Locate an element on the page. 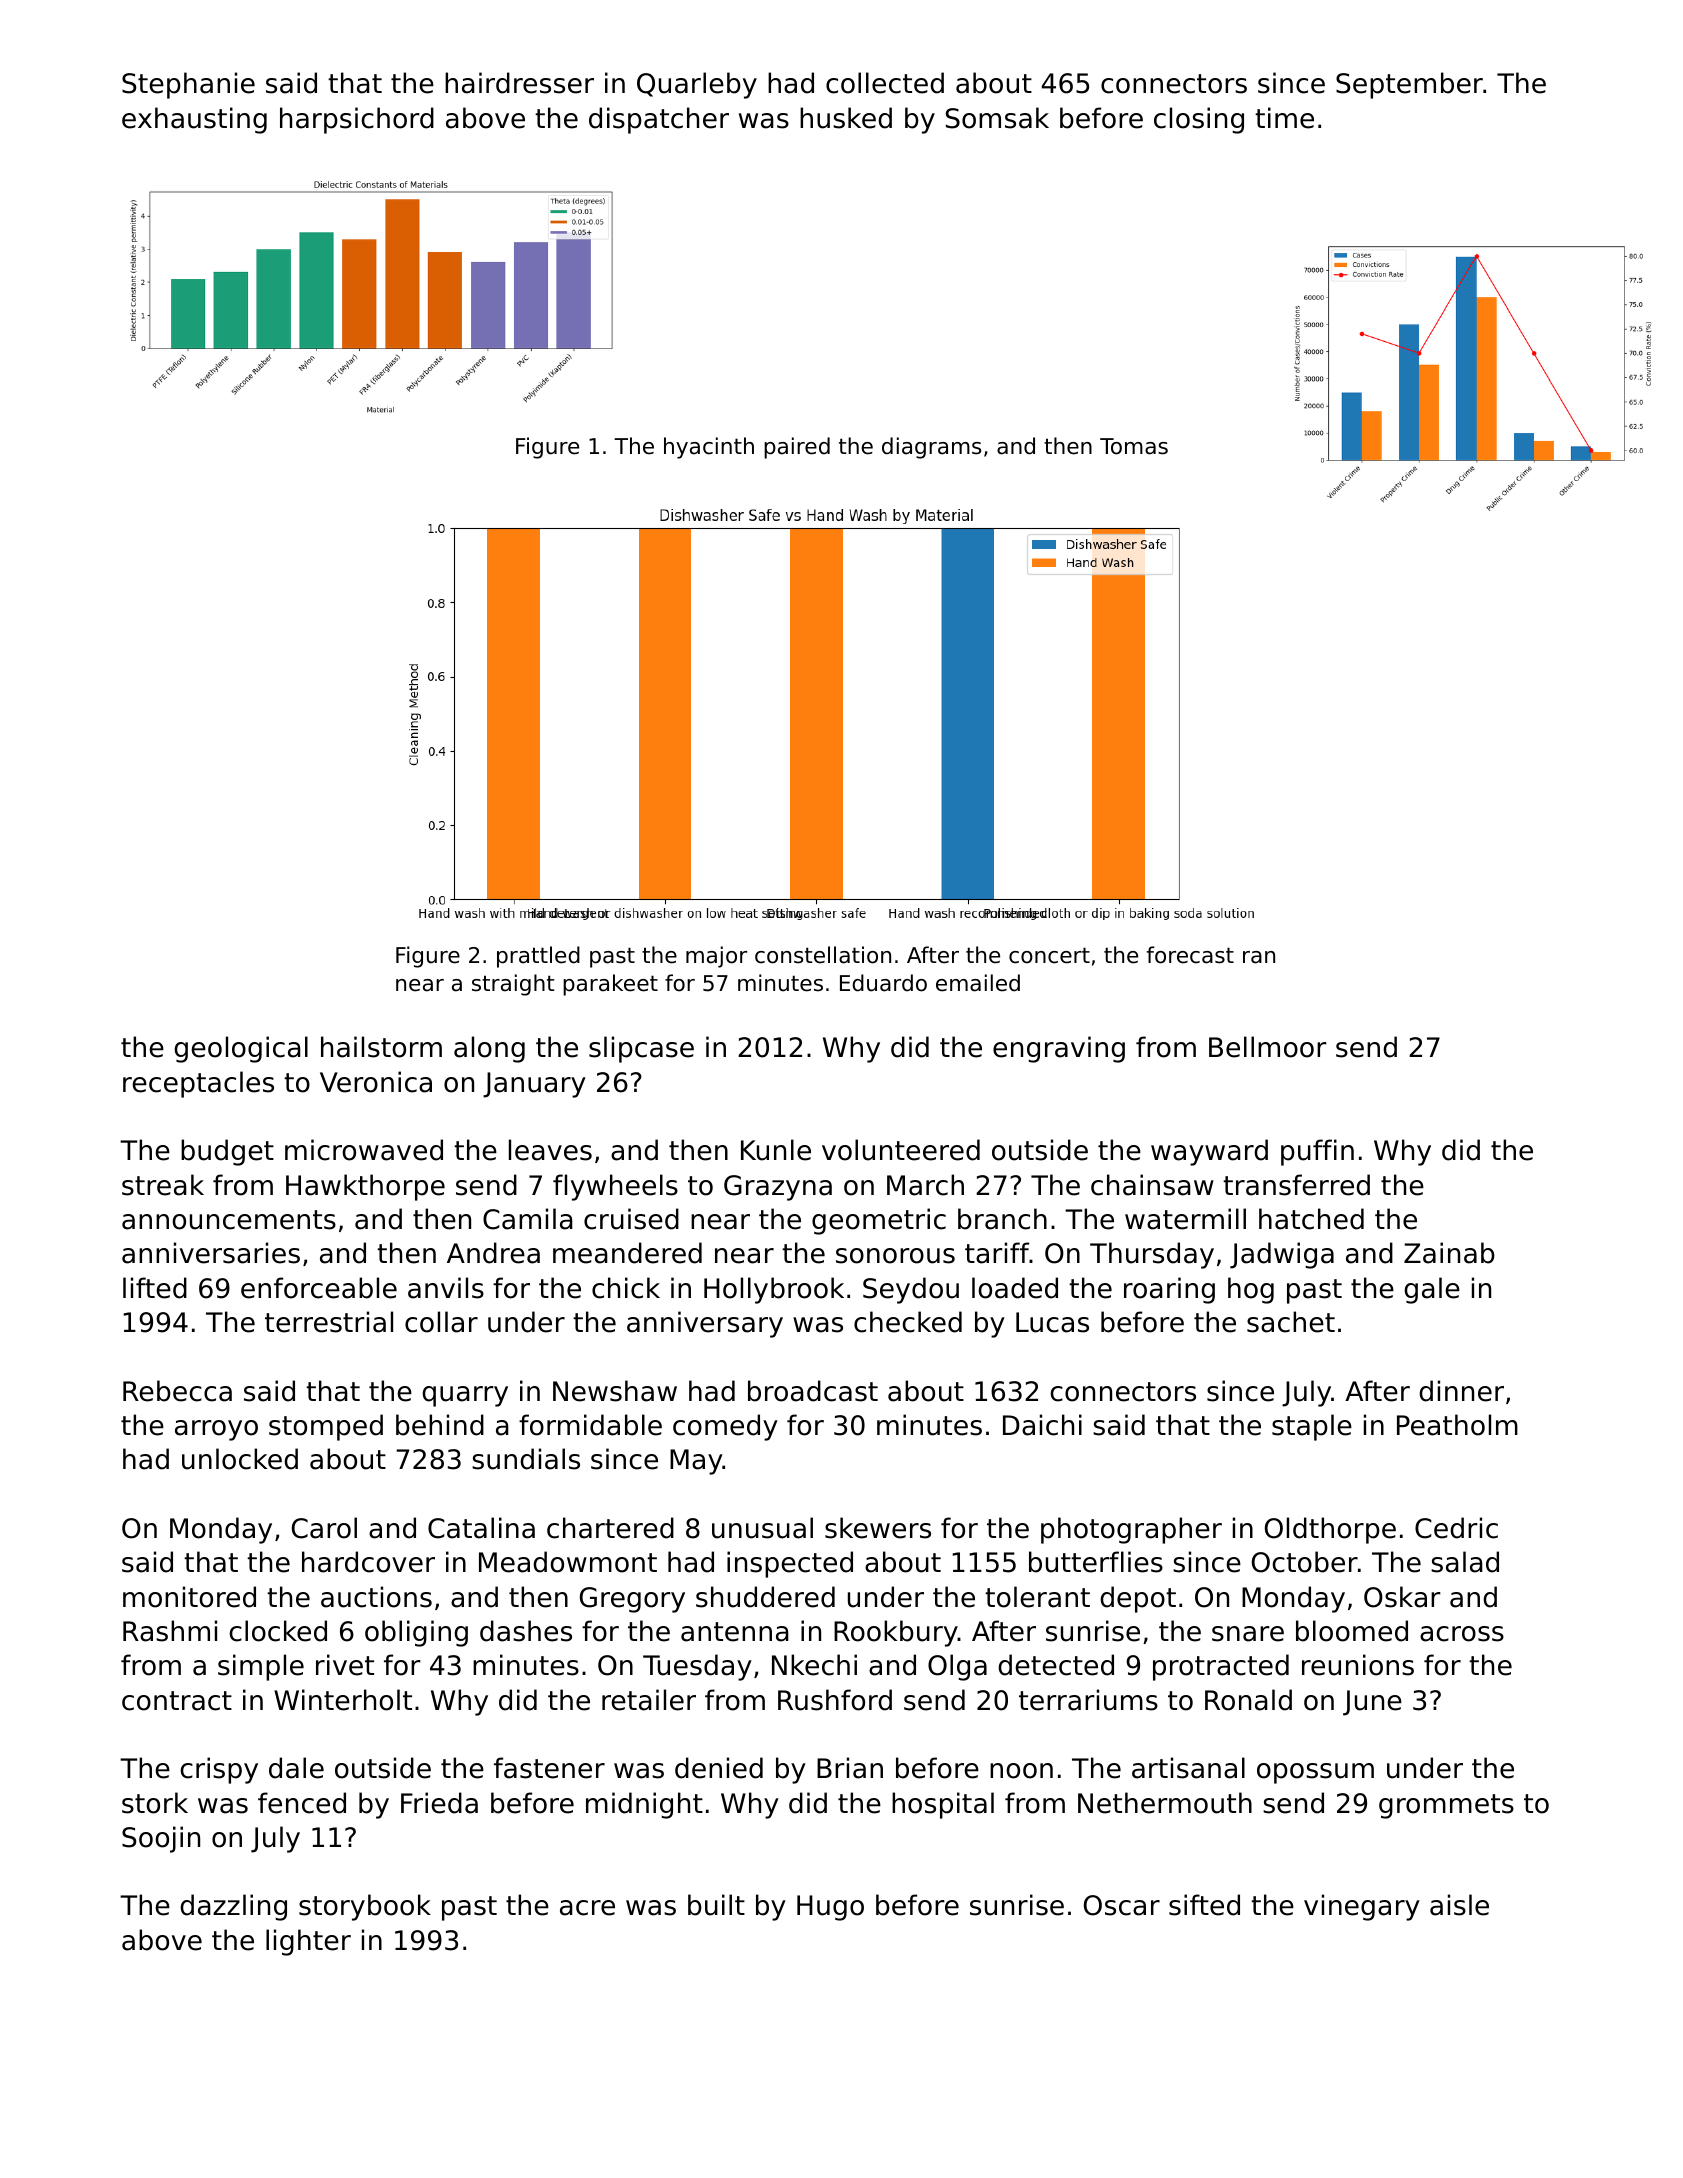  Tomas is located at coordinates (1134, 446).
